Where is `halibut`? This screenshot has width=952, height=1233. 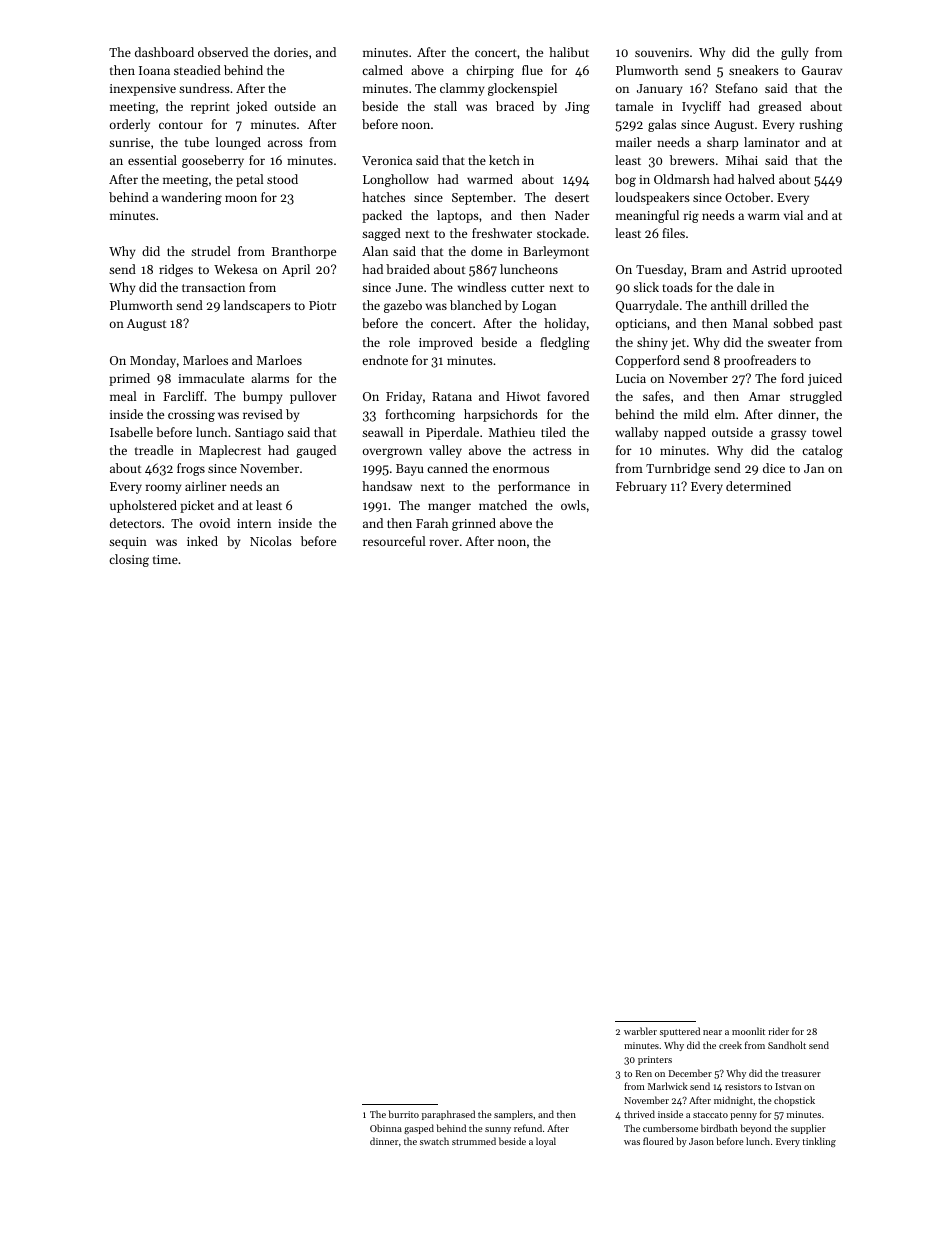
halibut is located at coordinates (569, 52).
